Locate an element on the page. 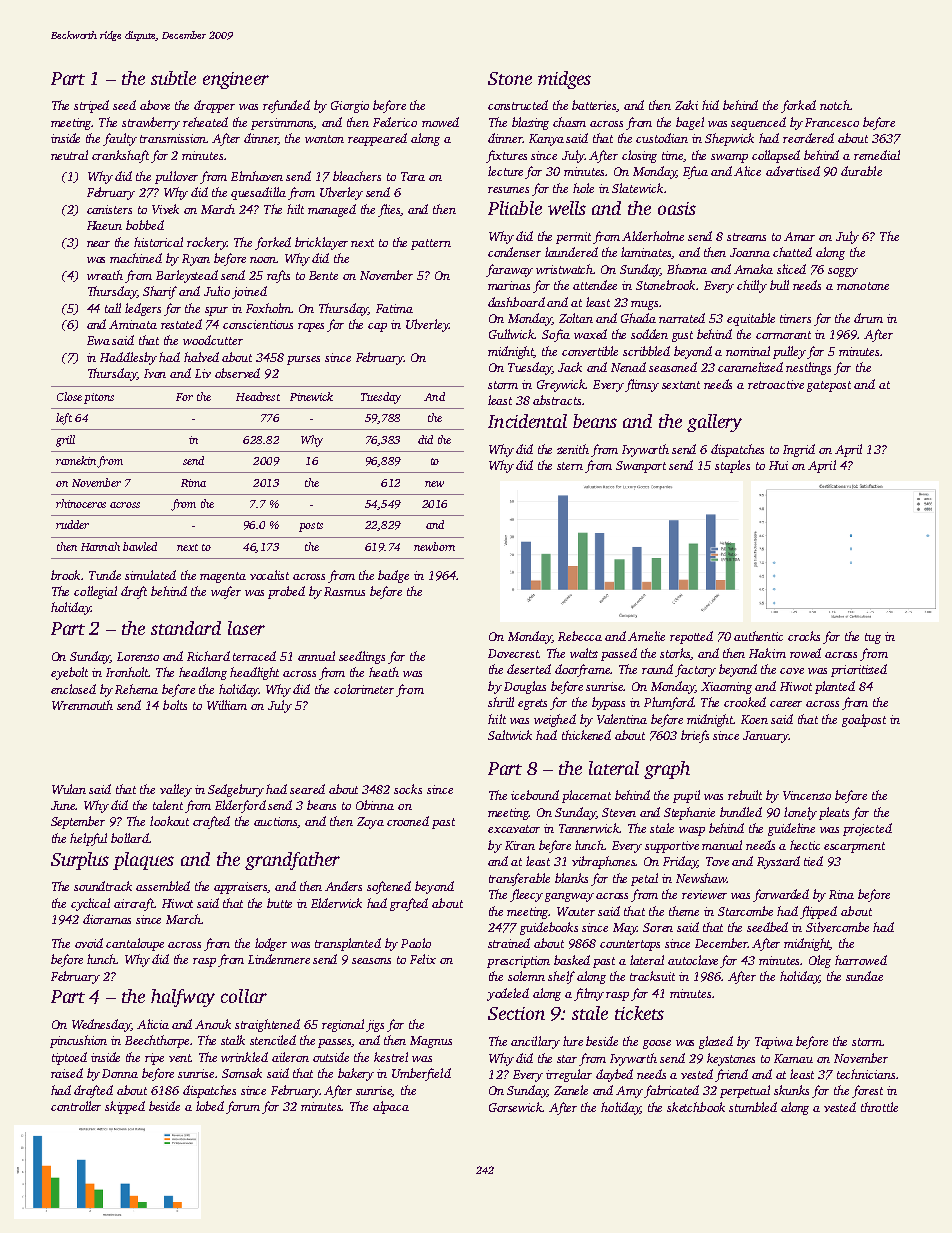 The height and width of the image is (1233, 952). badge is located at coordinates (393, 576).
